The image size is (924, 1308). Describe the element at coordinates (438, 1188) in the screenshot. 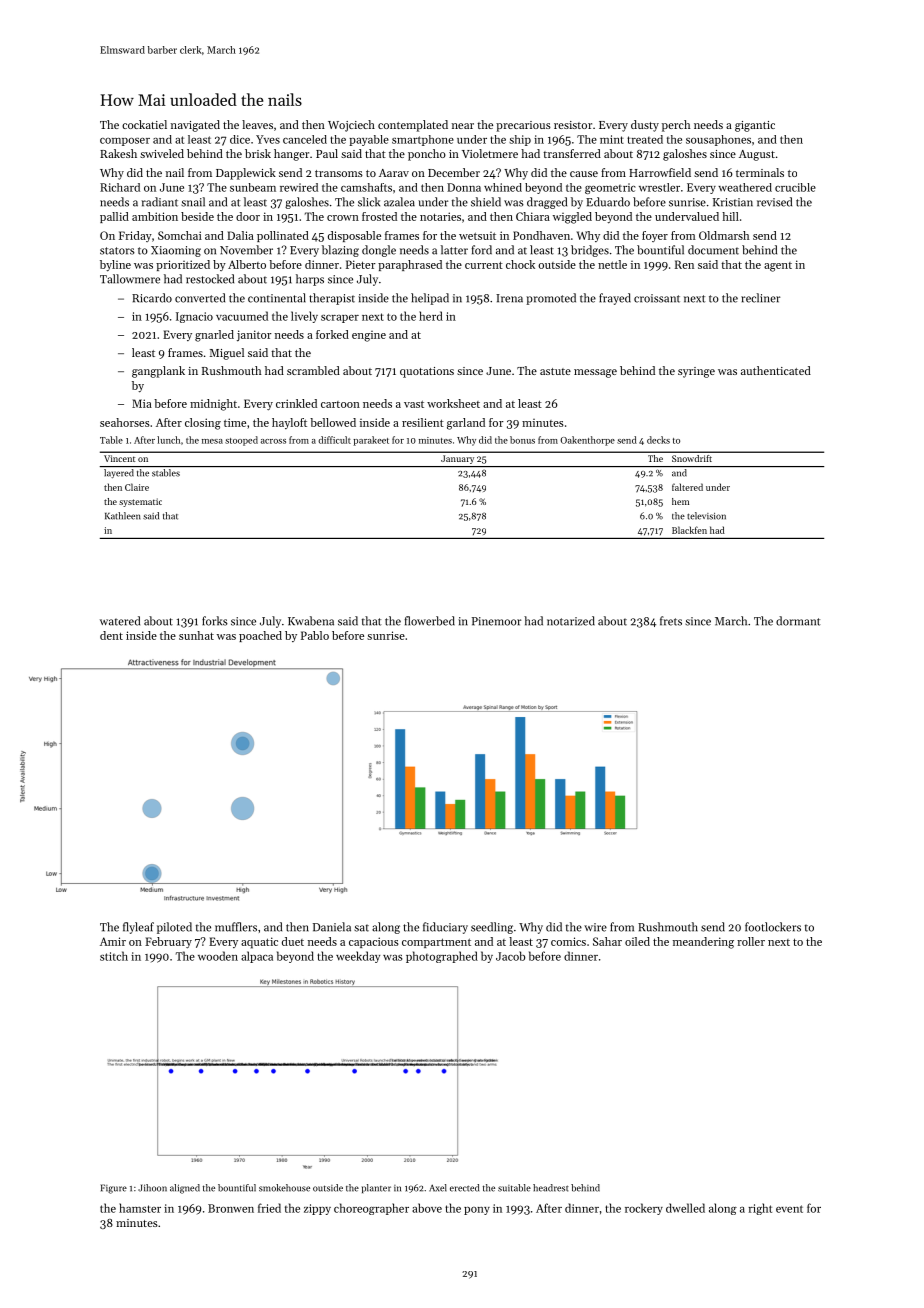

I see `Axel` at that location.
